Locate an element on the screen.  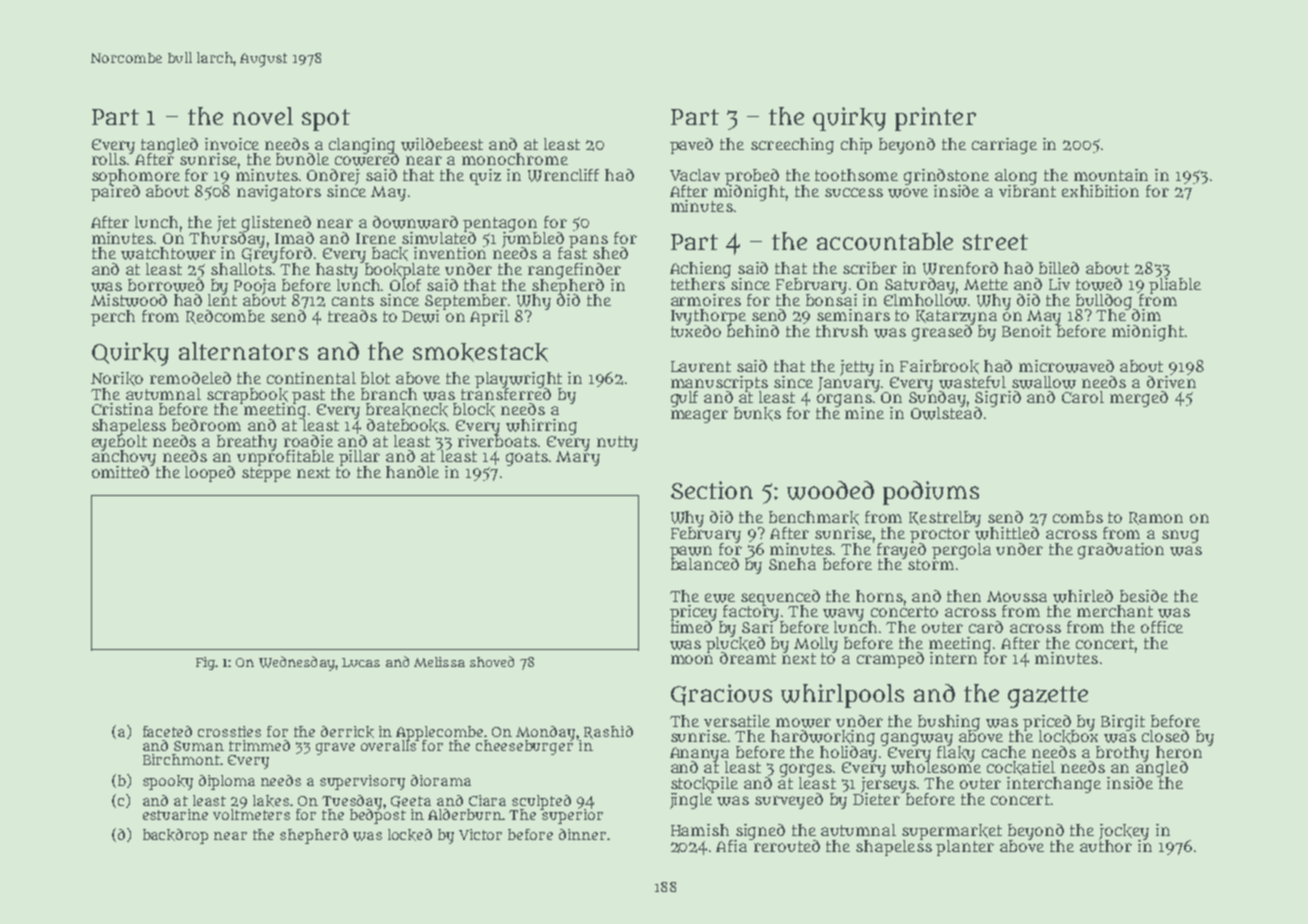
screeching is located at coordinates (792, 146).
